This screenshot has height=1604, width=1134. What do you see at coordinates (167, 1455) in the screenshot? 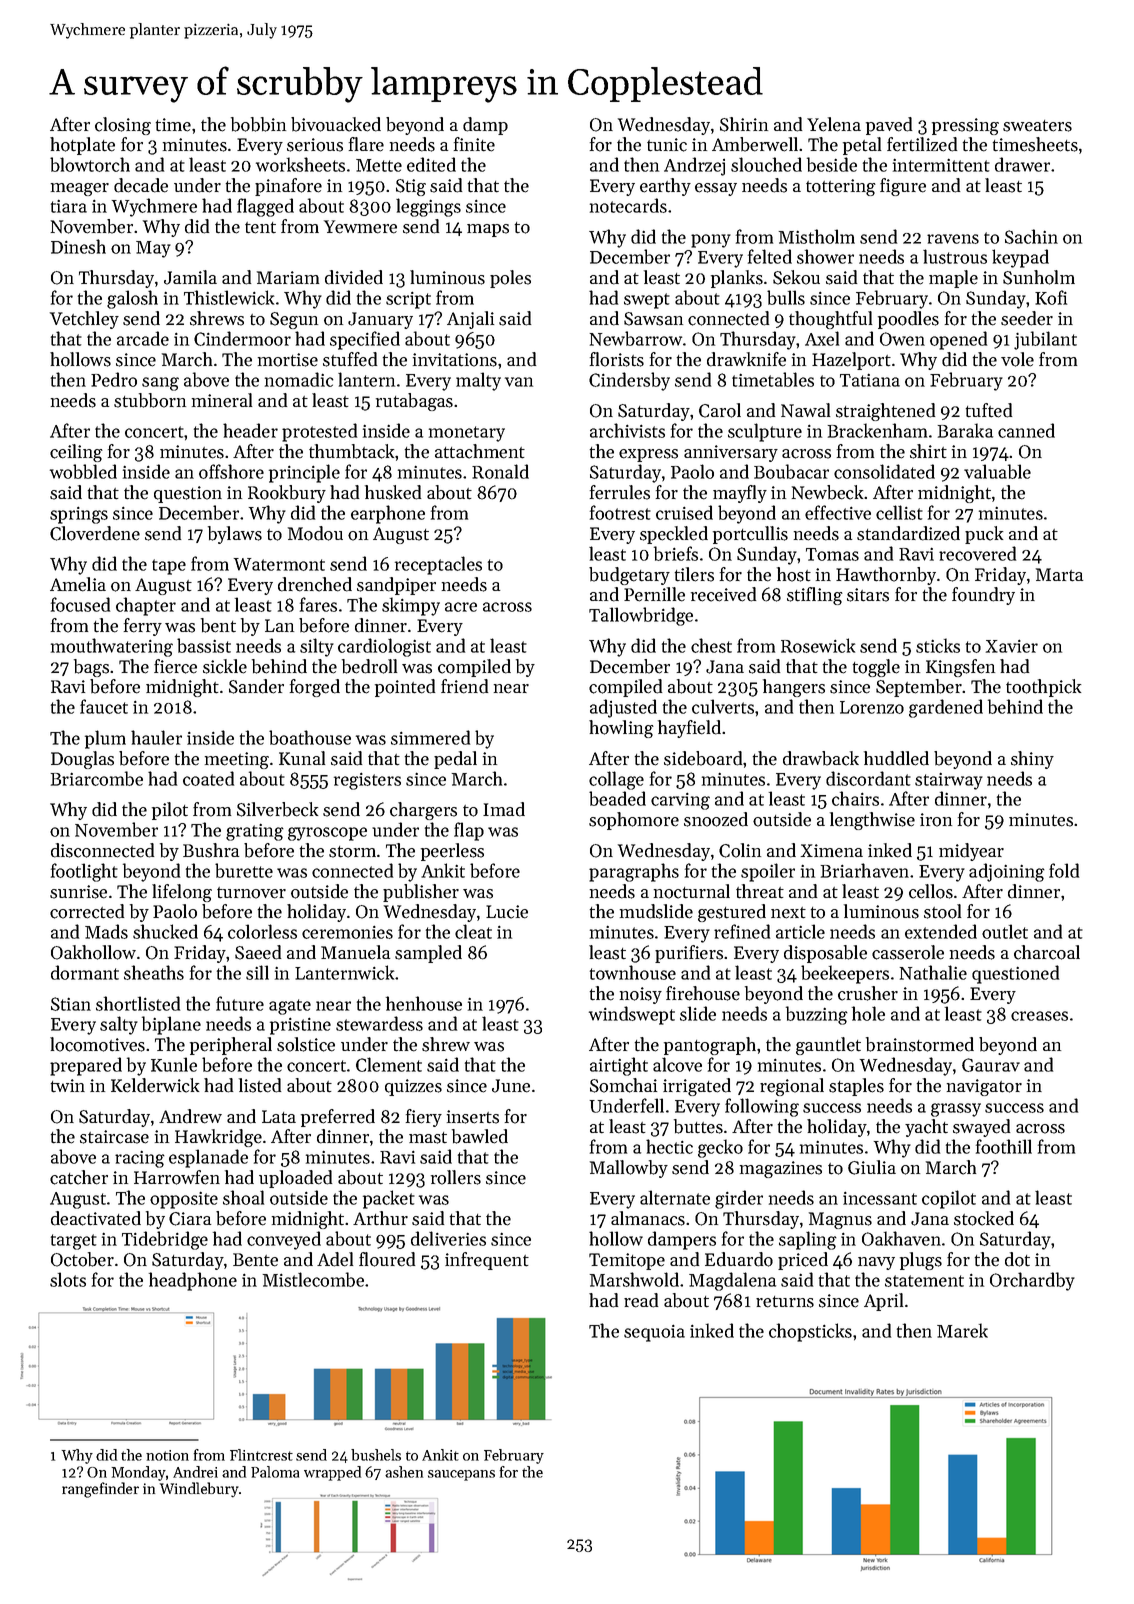
I see `notion` at bounding box center [167, 1455].
